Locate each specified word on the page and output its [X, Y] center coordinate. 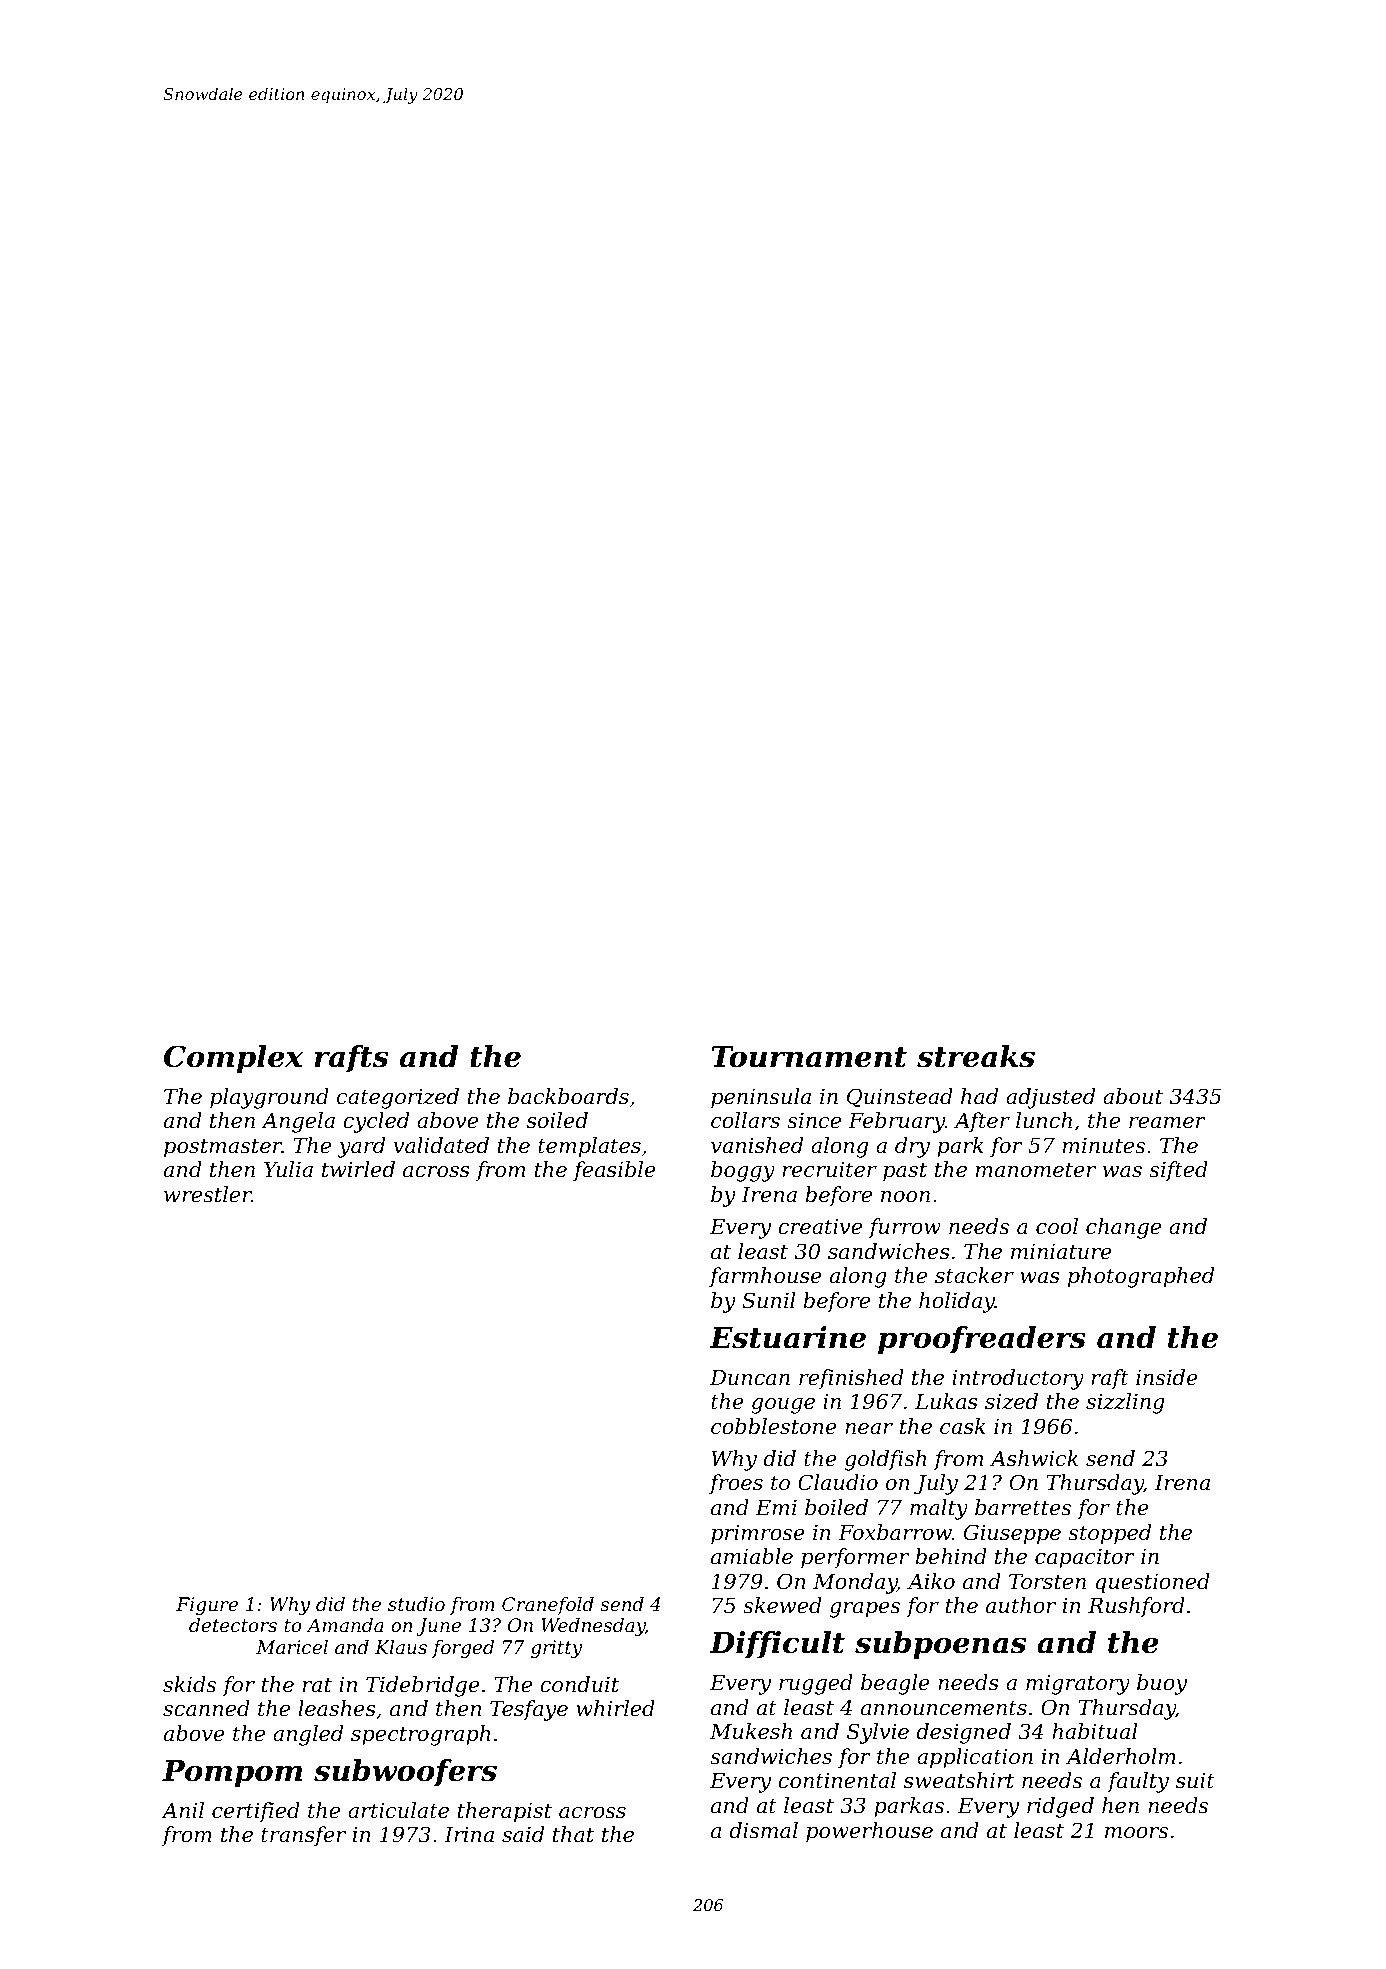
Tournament [809, 1057]
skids [189, 1684]
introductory [1018, 1379]
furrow [904, 1228]
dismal [763, 1830]
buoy [1162, 1684]
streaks [976, 1056]
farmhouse [765, 1277]
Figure [207, 1606]
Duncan [750, 1378]
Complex [233, 1059]
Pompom [232, 1773]
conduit [579, 1684]
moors [1136, 1833]
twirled [358, 1169]
